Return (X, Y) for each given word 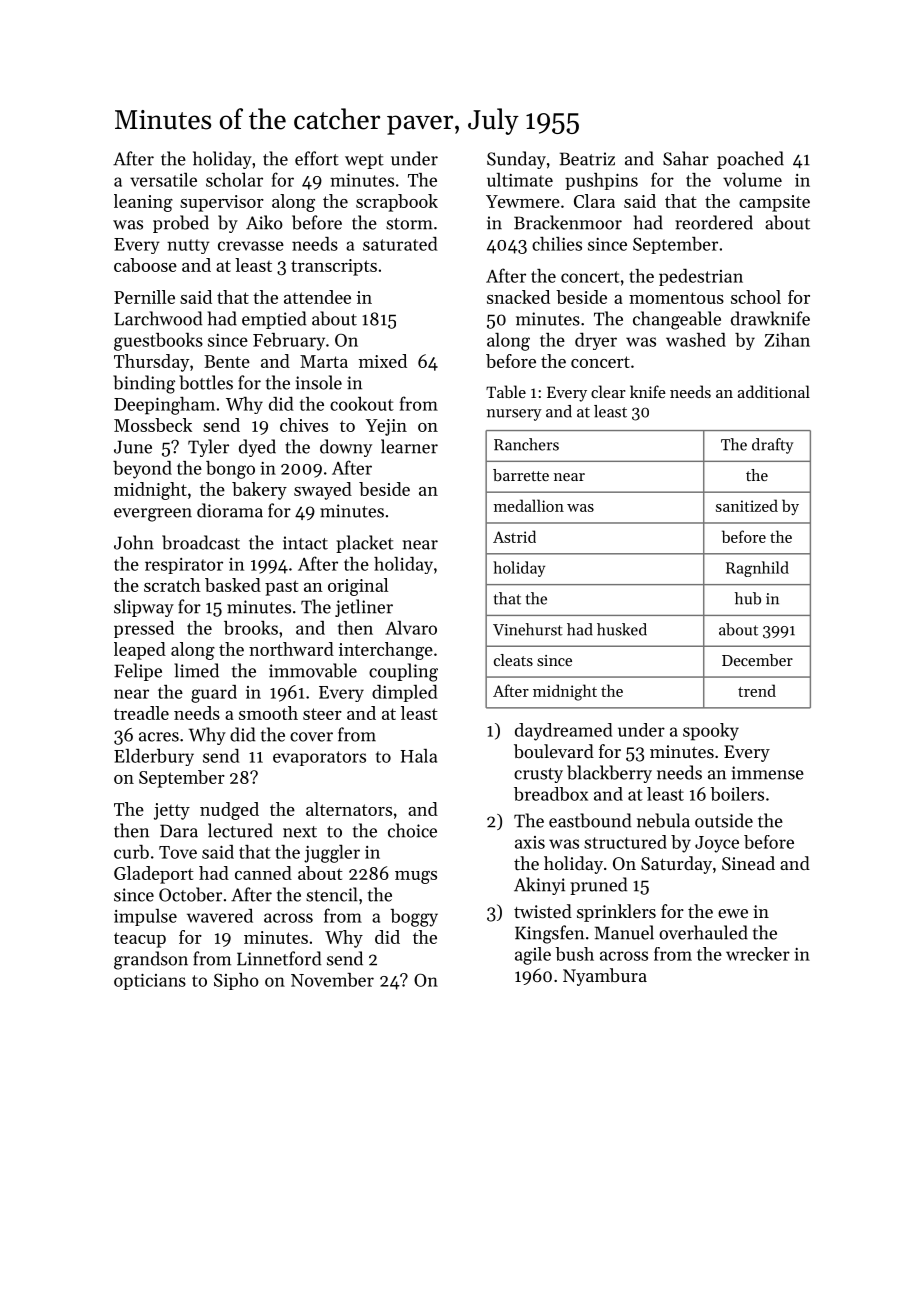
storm (409, 224)
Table (506, 391)
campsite (774, 203)
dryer (596, 341)
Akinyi (539, 886)
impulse (145, 917)
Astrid (514, 536)
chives (304, 425)
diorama (230, 510)
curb (131, 852)
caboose (145, 265)
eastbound (590, 820)
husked (622, 629)
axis (530, 842)
